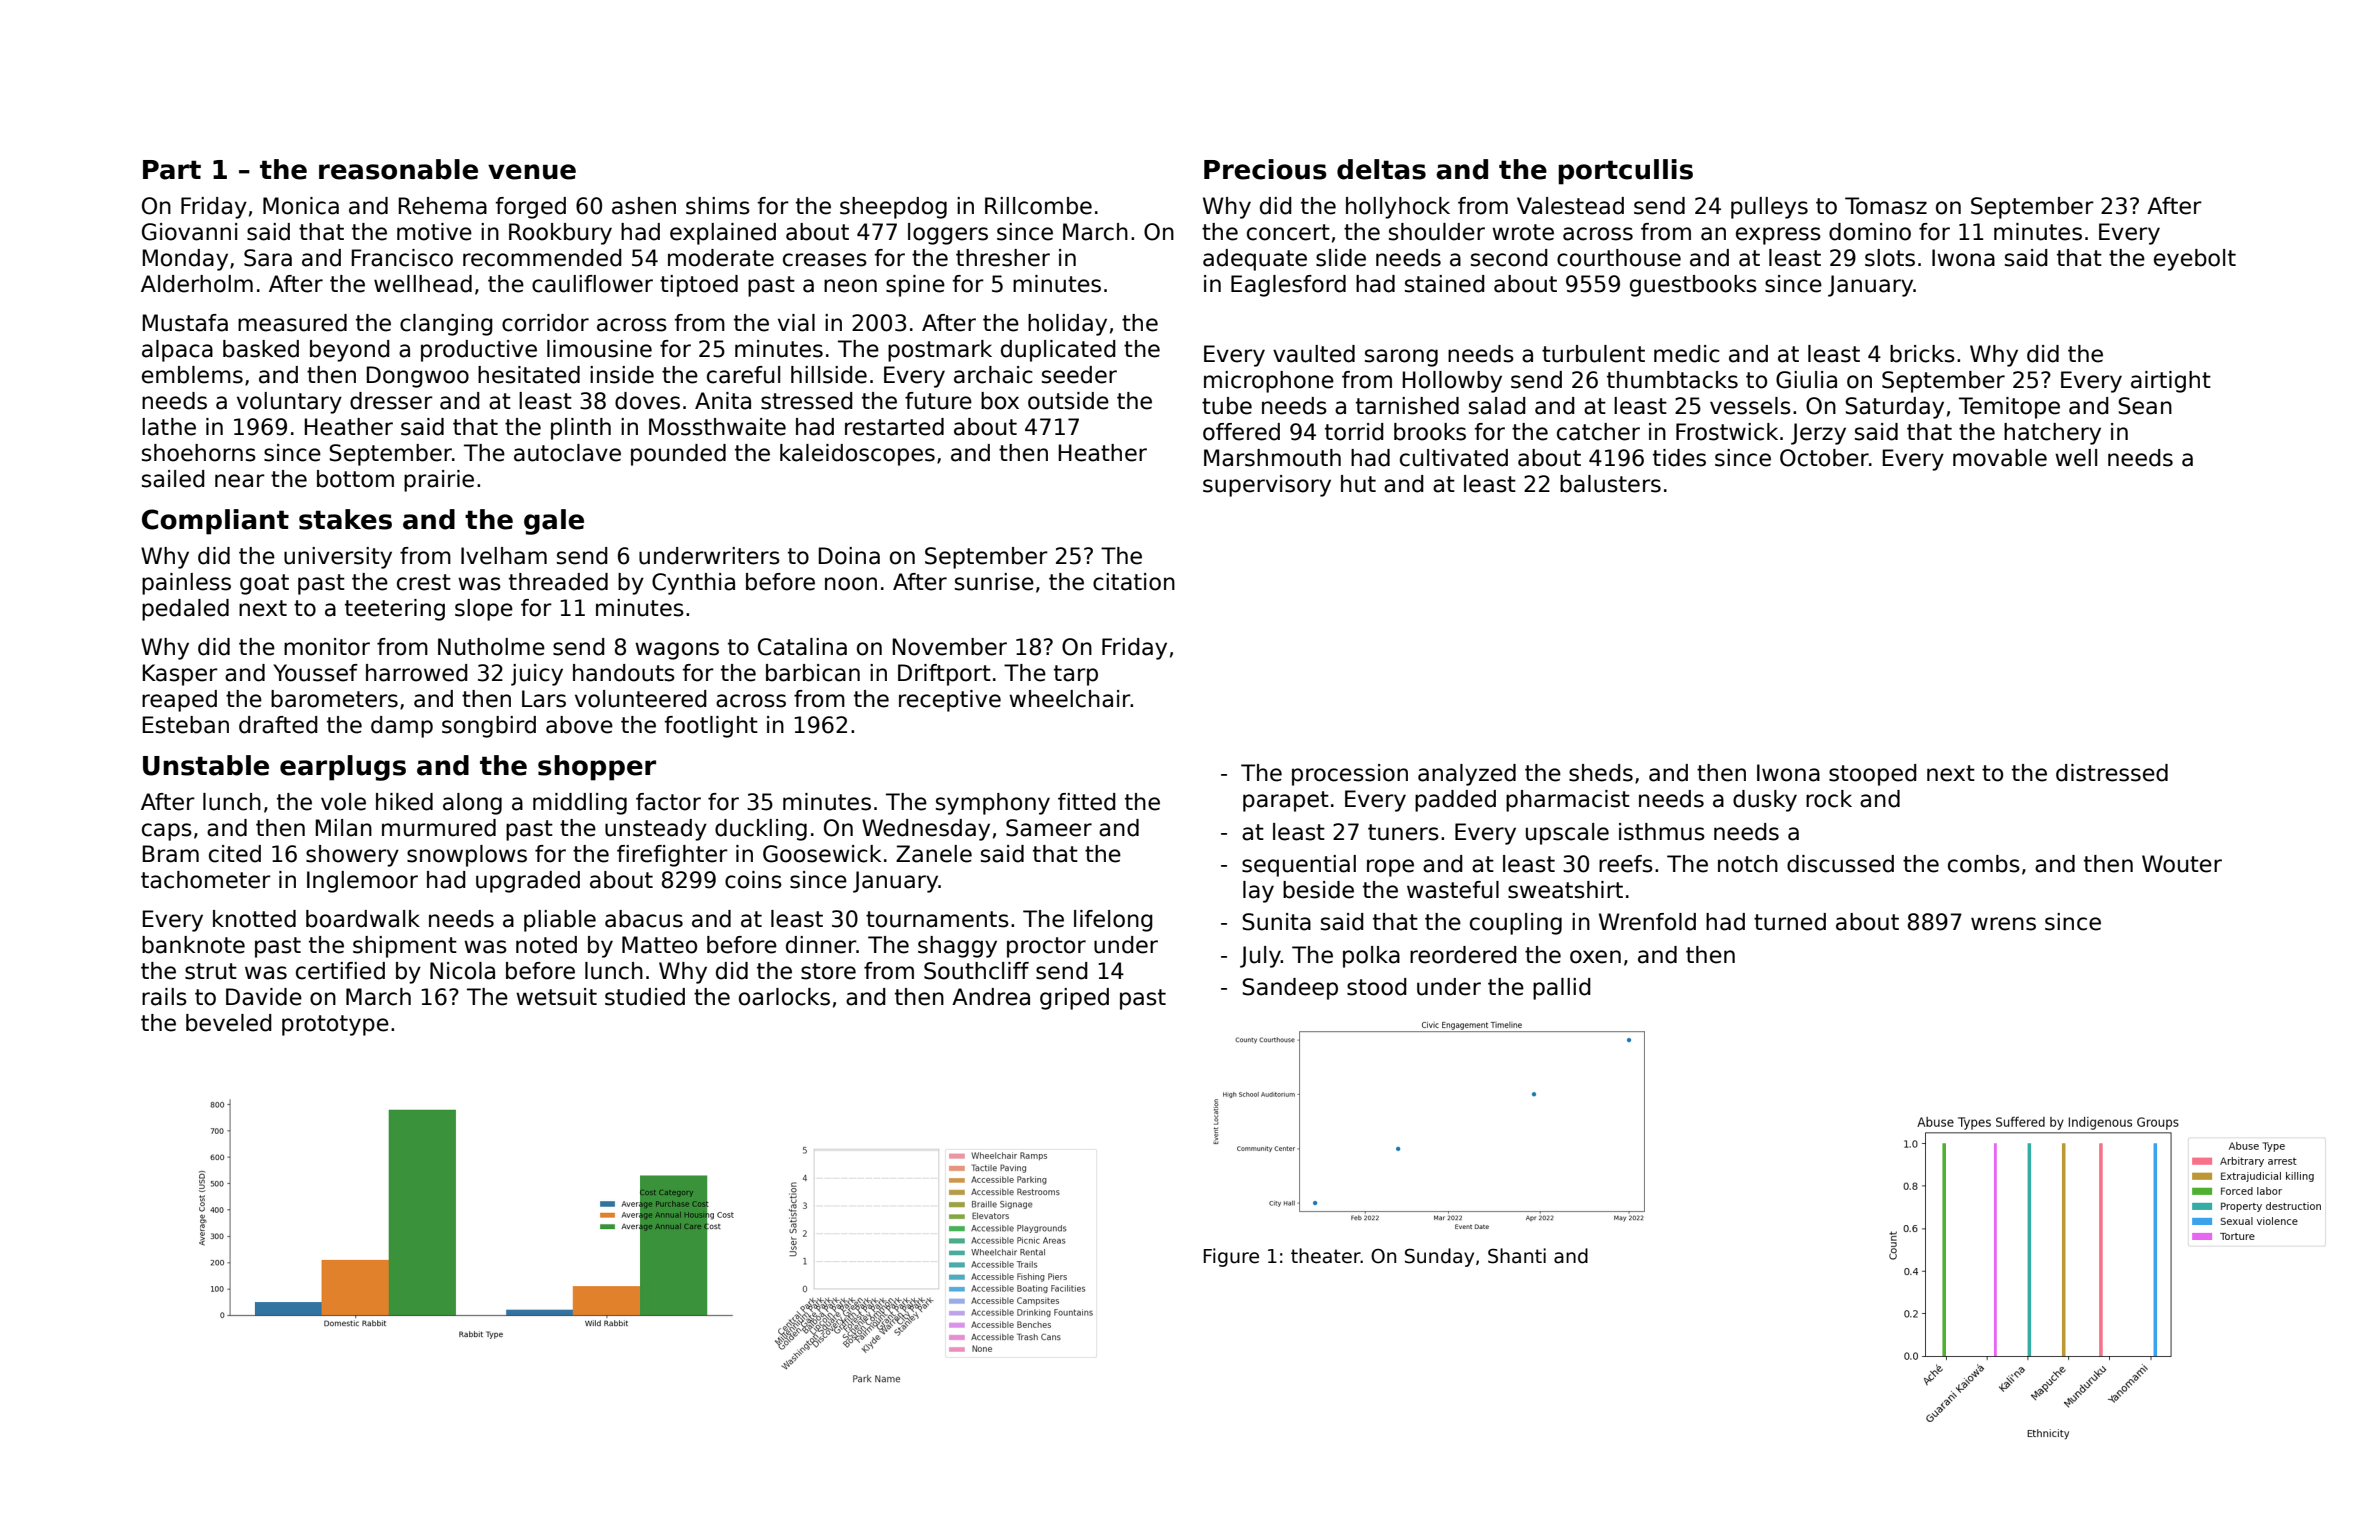  Describe the element at coordinates (1326, 1256) in the image. I see `theater` at that location.
